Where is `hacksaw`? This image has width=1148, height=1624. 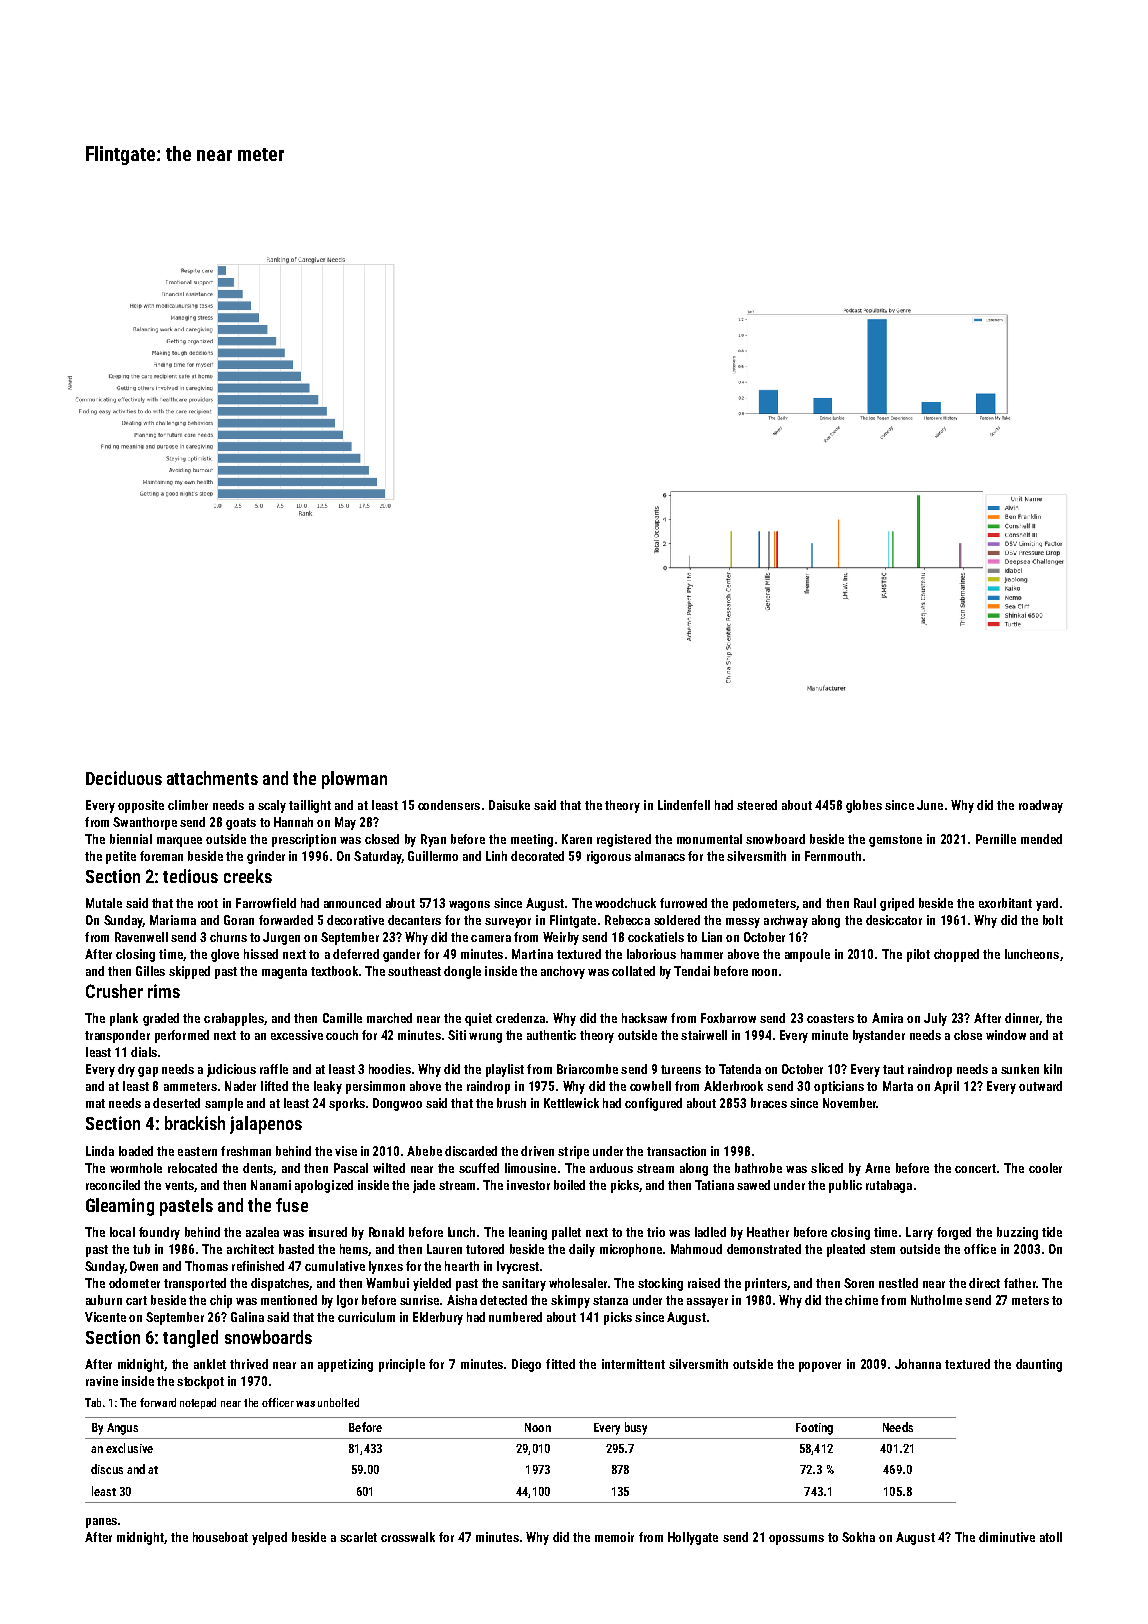 hacksaw is located at coordinates (644, 1018).
